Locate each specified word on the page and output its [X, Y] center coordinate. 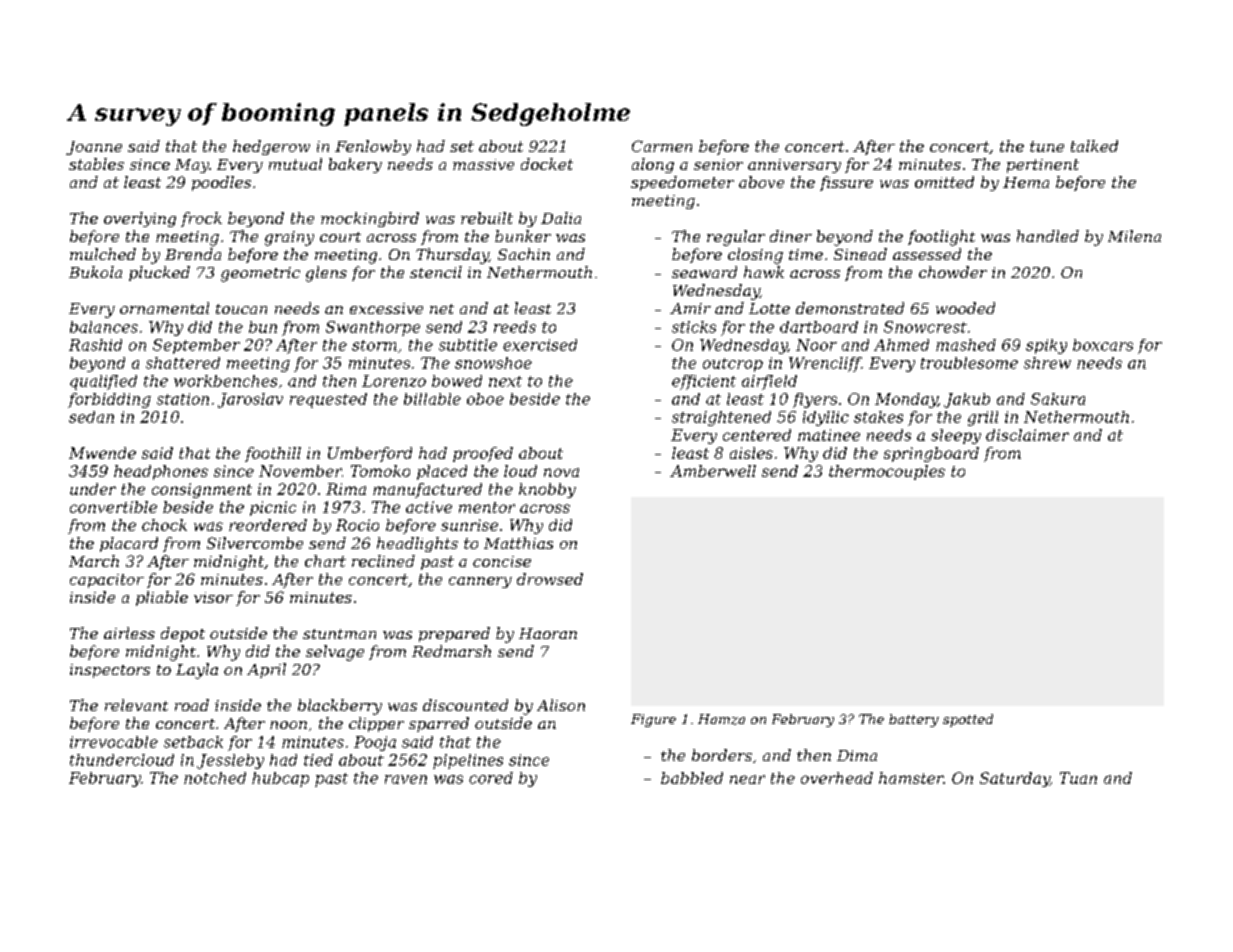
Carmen [662, 146]
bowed [457, 381]
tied [318, 760]
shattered [183, 363]
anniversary [794, 166]
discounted [465, 705]
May [192, 166]
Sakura [1058, 399]
